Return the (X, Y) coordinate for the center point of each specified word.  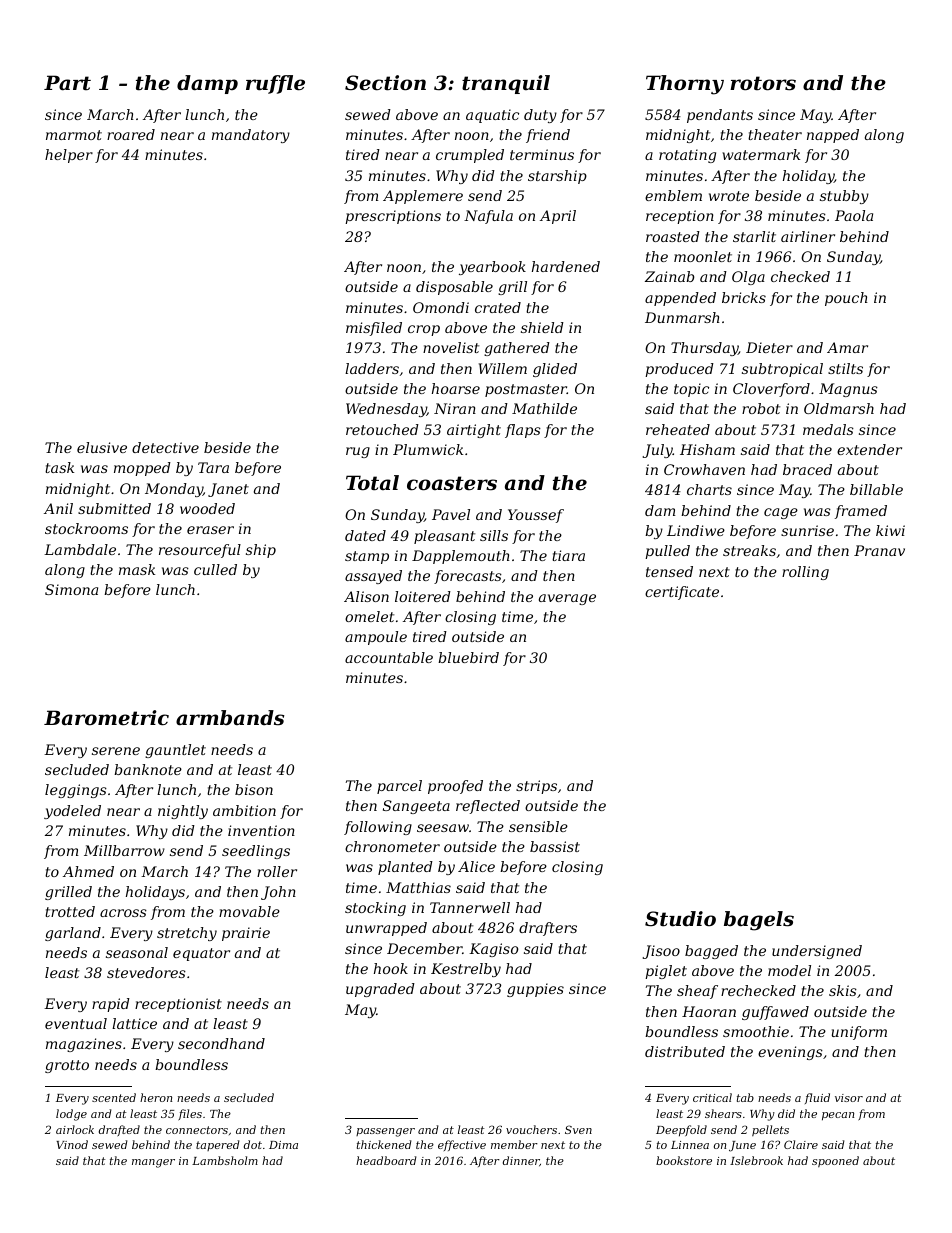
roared (131, 134)
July (658, 451)
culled (215, 569)
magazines (84, 1045)
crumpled (470, 156)
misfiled (374, 329)
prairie (246, 934)
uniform (859, 1033)
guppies (535, 990)
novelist (451, 347)
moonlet (703, 256)
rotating (687, 156)
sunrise (807, 530)
